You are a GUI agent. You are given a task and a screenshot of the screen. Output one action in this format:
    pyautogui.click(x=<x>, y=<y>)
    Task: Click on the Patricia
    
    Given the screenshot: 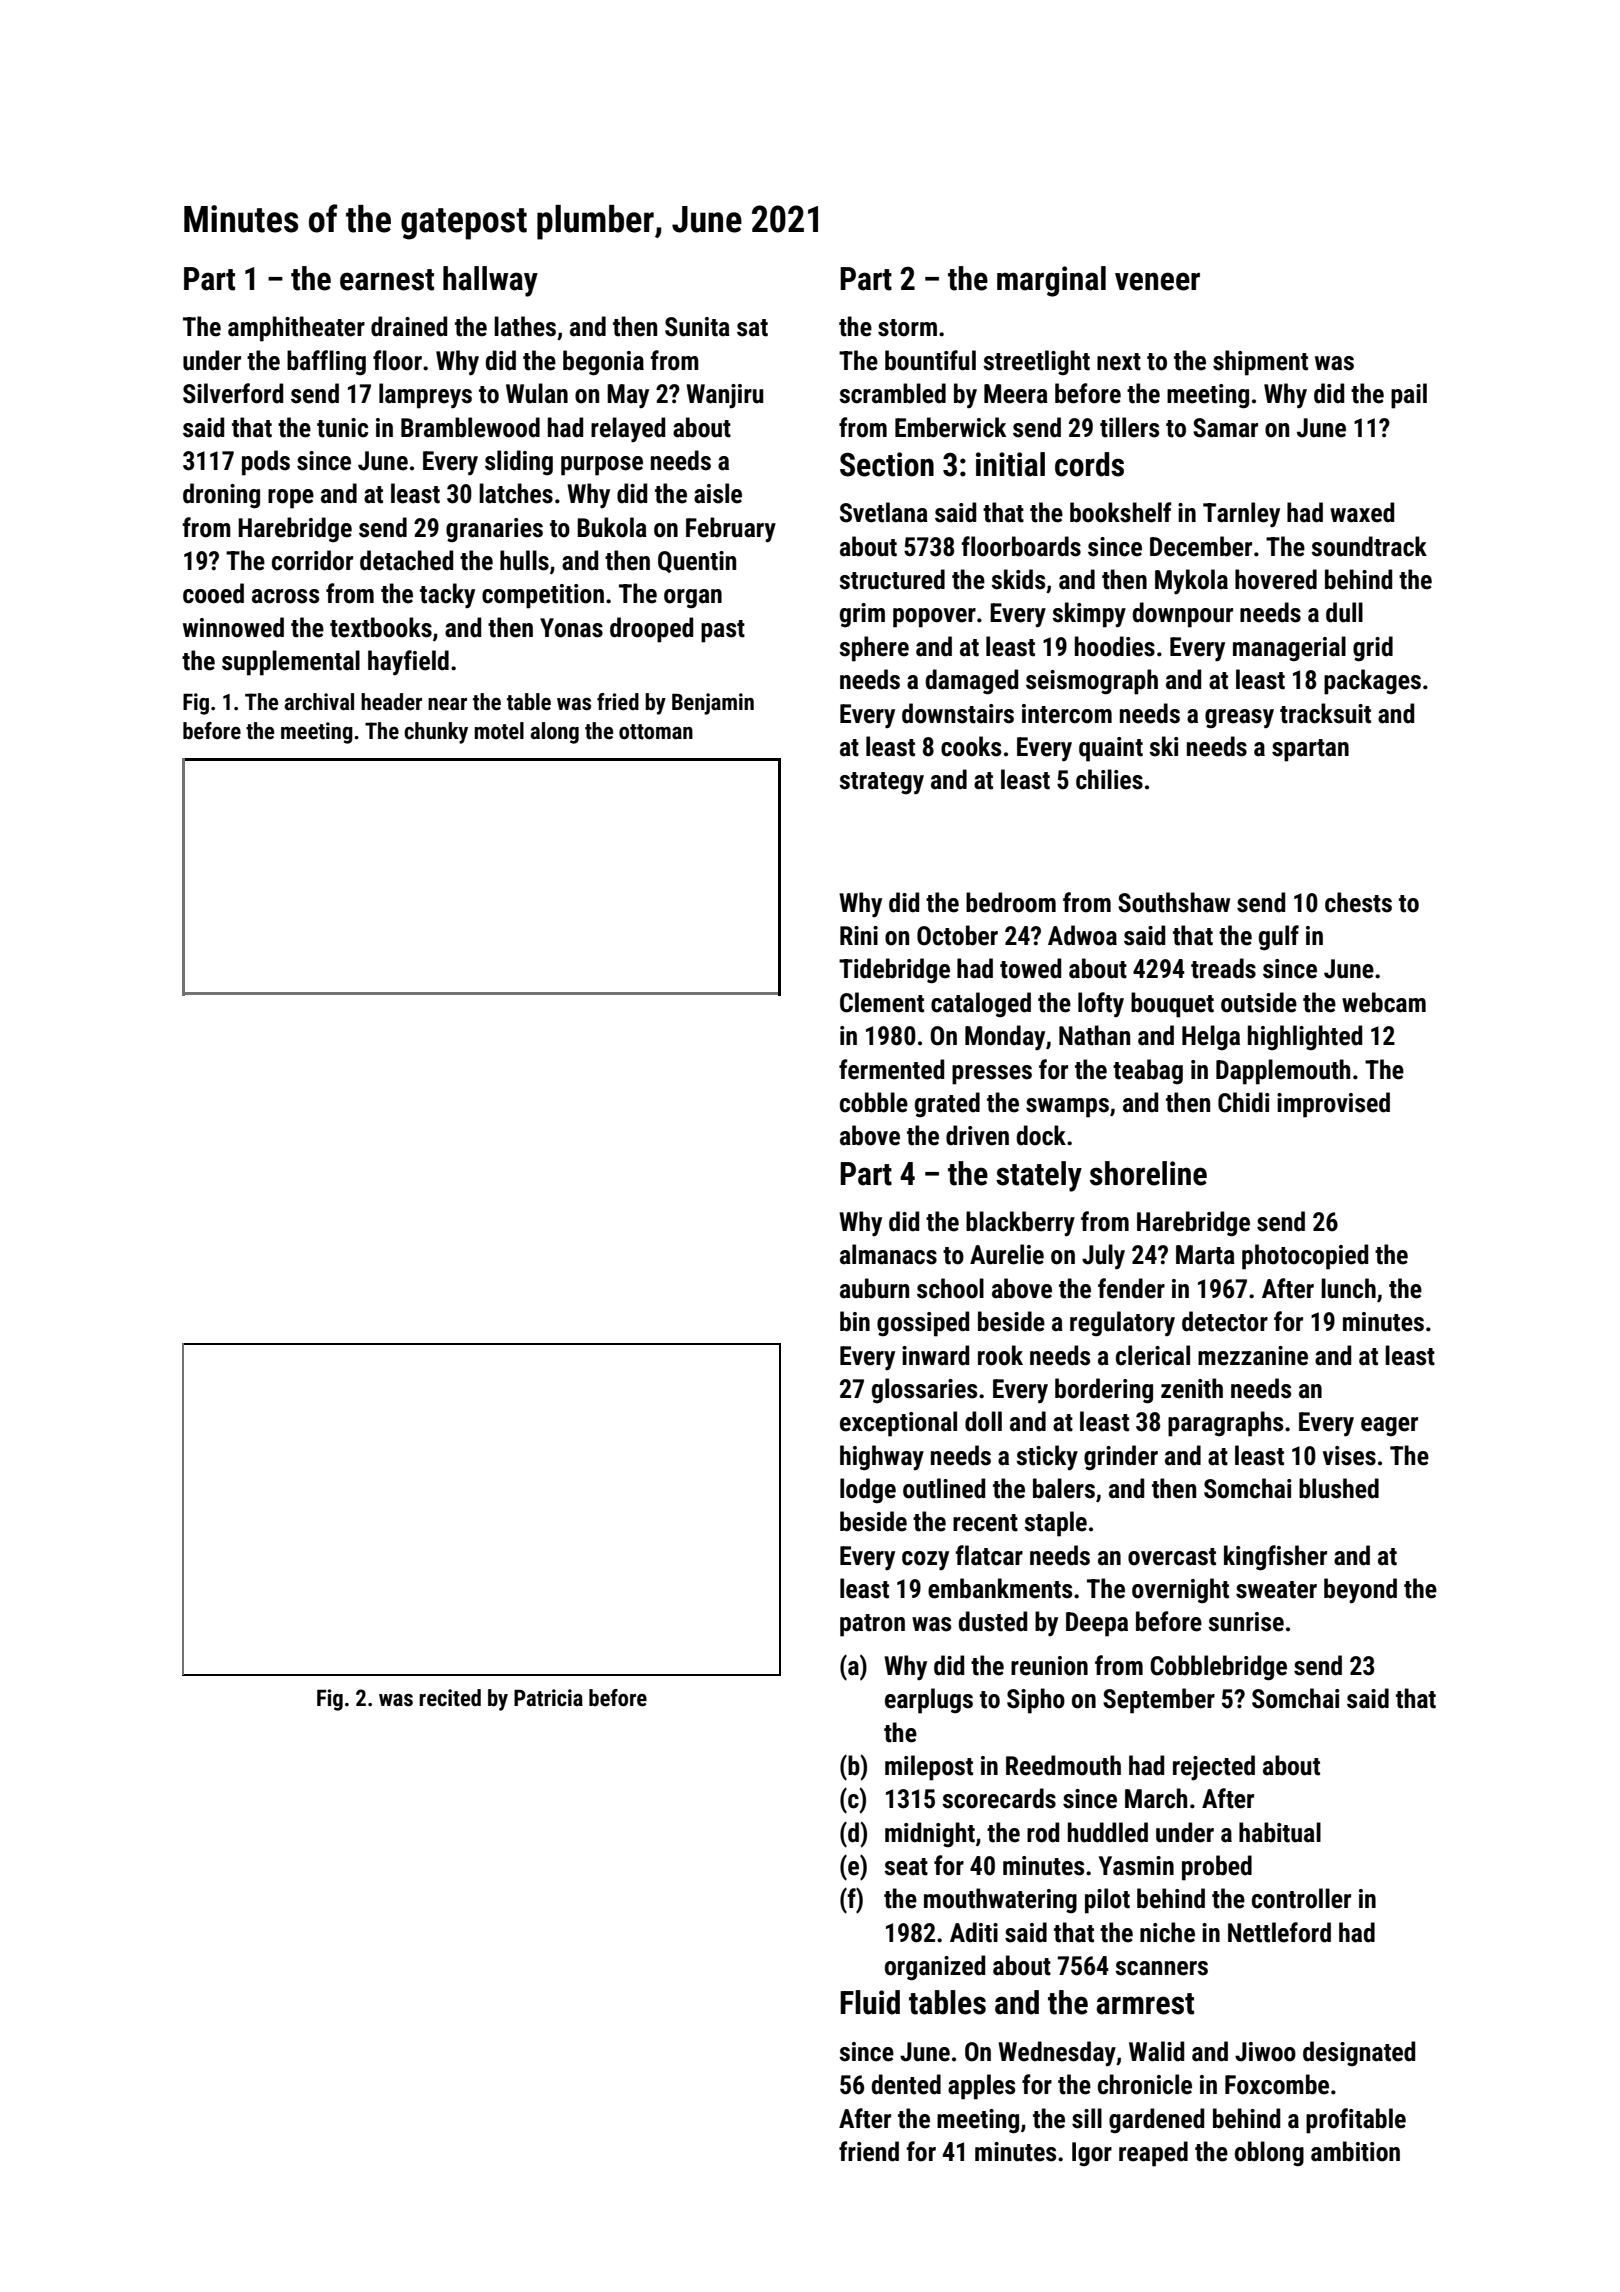 What is the action you would take?
    pyautogui.click(x=548, y=1698)
